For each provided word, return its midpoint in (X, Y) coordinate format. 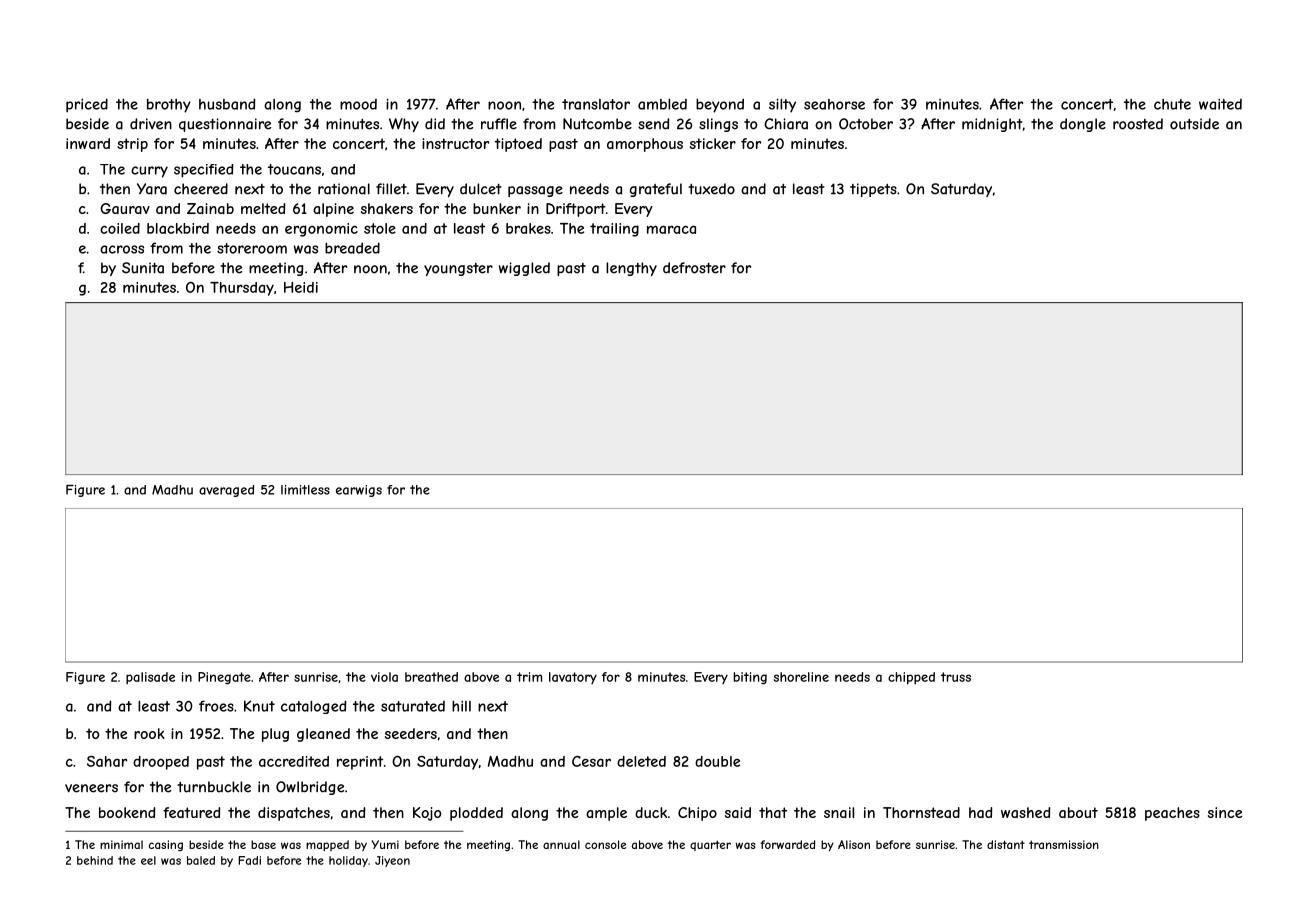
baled (201, 860)
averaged (226, 491)
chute (1172, 104)
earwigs (359, 491)
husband (227, 104)
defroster (694, 268)
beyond (720, 105)
